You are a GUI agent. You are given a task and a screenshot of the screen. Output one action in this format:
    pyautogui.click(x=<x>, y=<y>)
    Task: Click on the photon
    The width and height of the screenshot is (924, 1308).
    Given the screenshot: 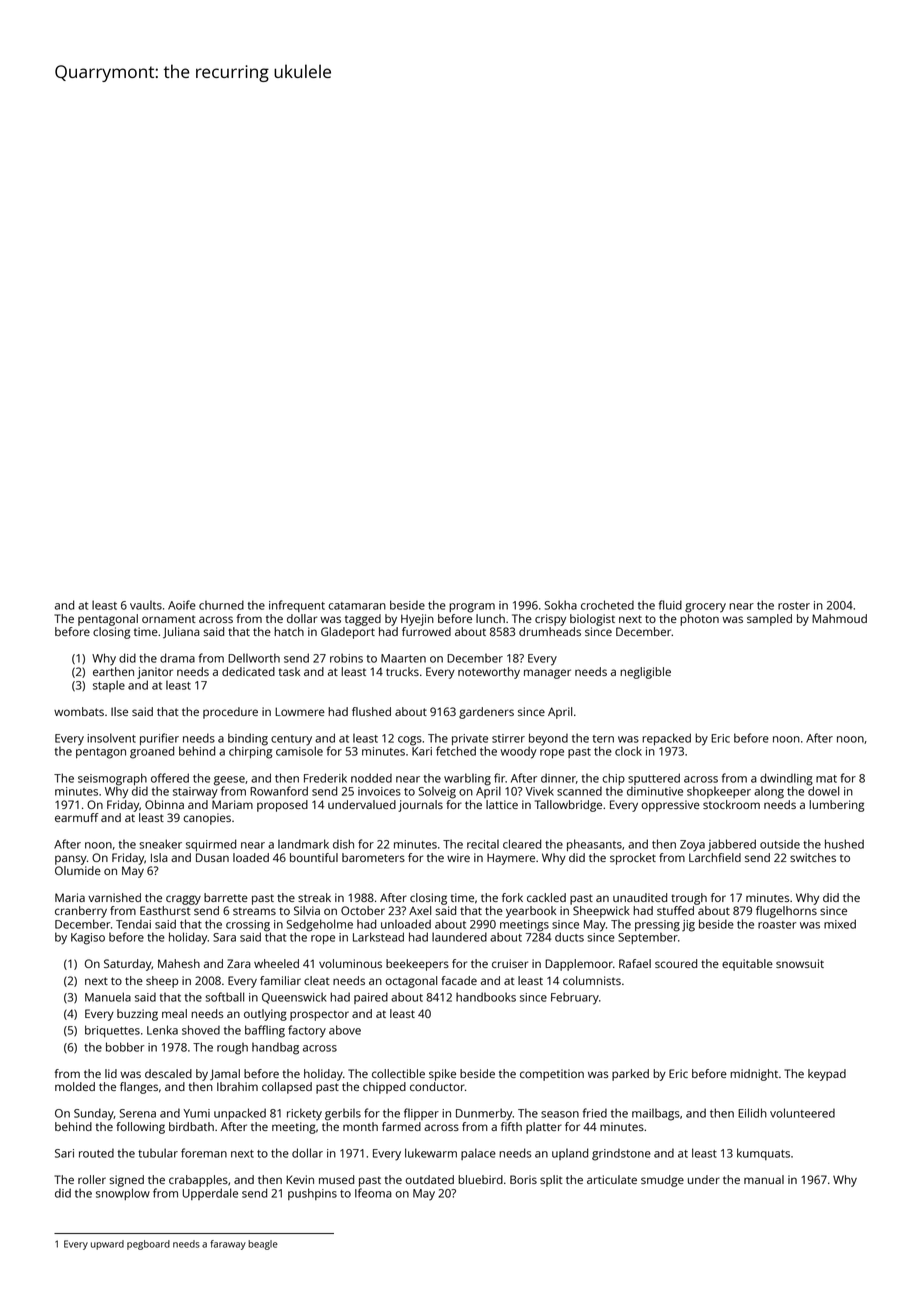 What is the action you would take?
    pyautogui.click(x=699, y=620)
